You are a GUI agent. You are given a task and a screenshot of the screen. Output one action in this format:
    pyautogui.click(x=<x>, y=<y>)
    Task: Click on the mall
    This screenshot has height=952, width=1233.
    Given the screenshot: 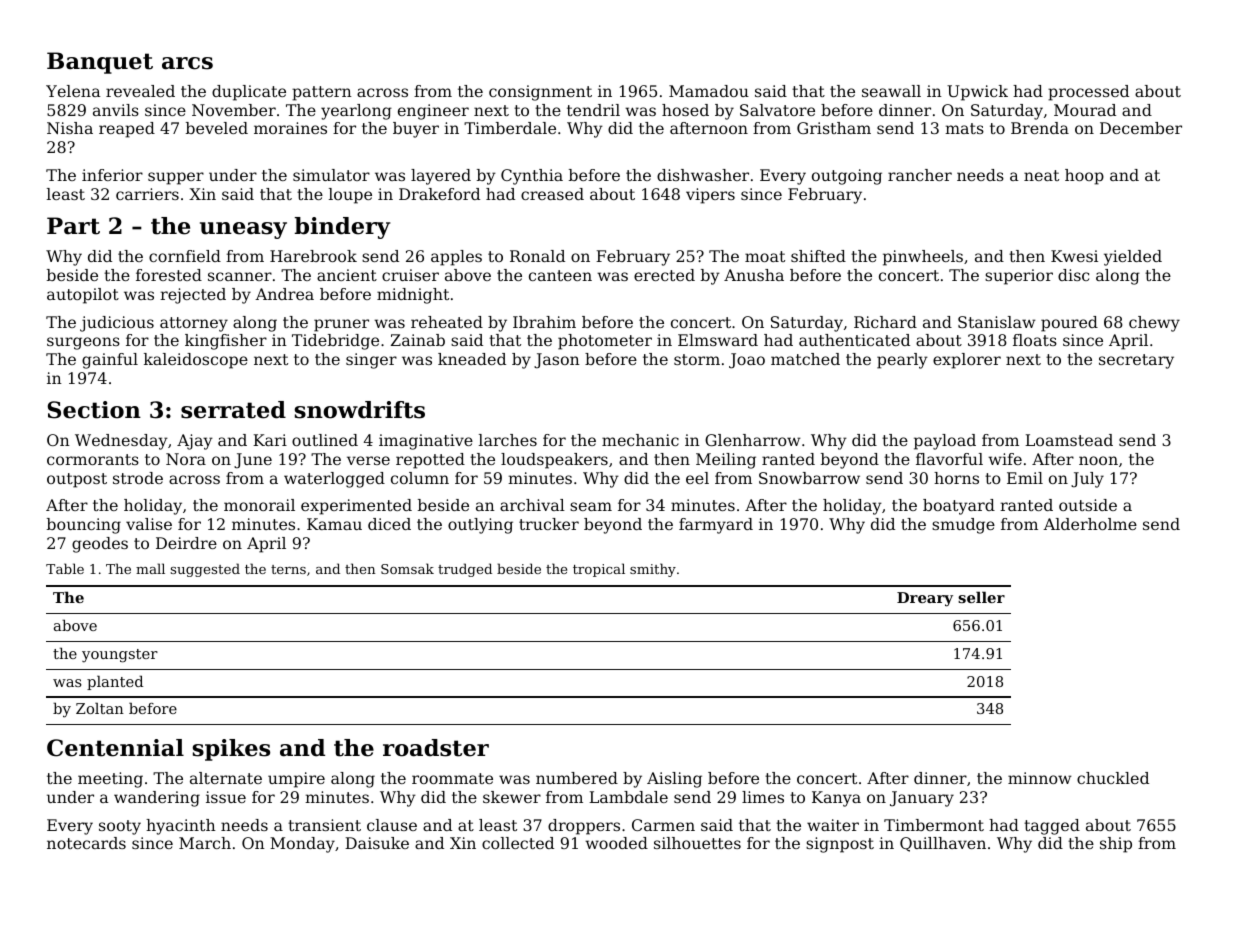 What is the action you would take?
    pyautogui.click(x=150, y=568)
